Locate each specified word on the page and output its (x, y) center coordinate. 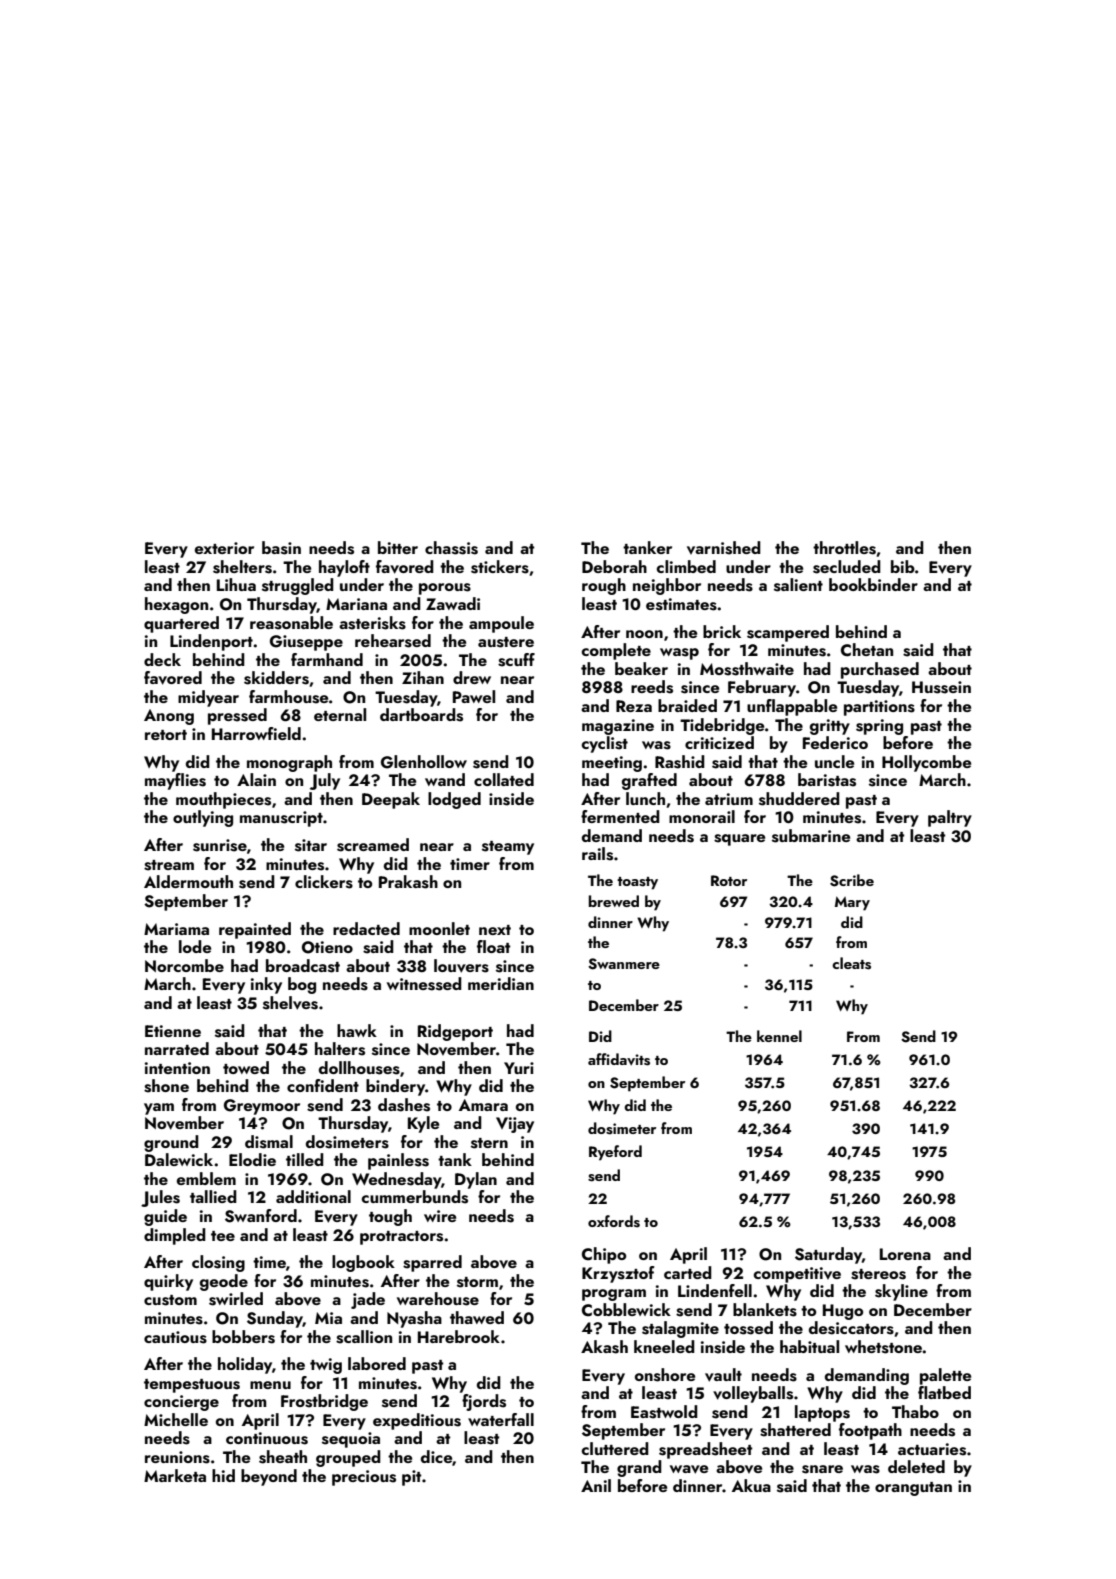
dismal (269, 1142)
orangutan (913, 1489)
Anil (596, 1485)
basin (281, 548)
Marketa (175, 1475)
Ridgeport (455, 1032)
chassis (451, 548)
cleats (851, 963)
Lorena (905, 1254)
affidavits (619, 1059)
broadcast (303, 966)
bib (903, 566)
